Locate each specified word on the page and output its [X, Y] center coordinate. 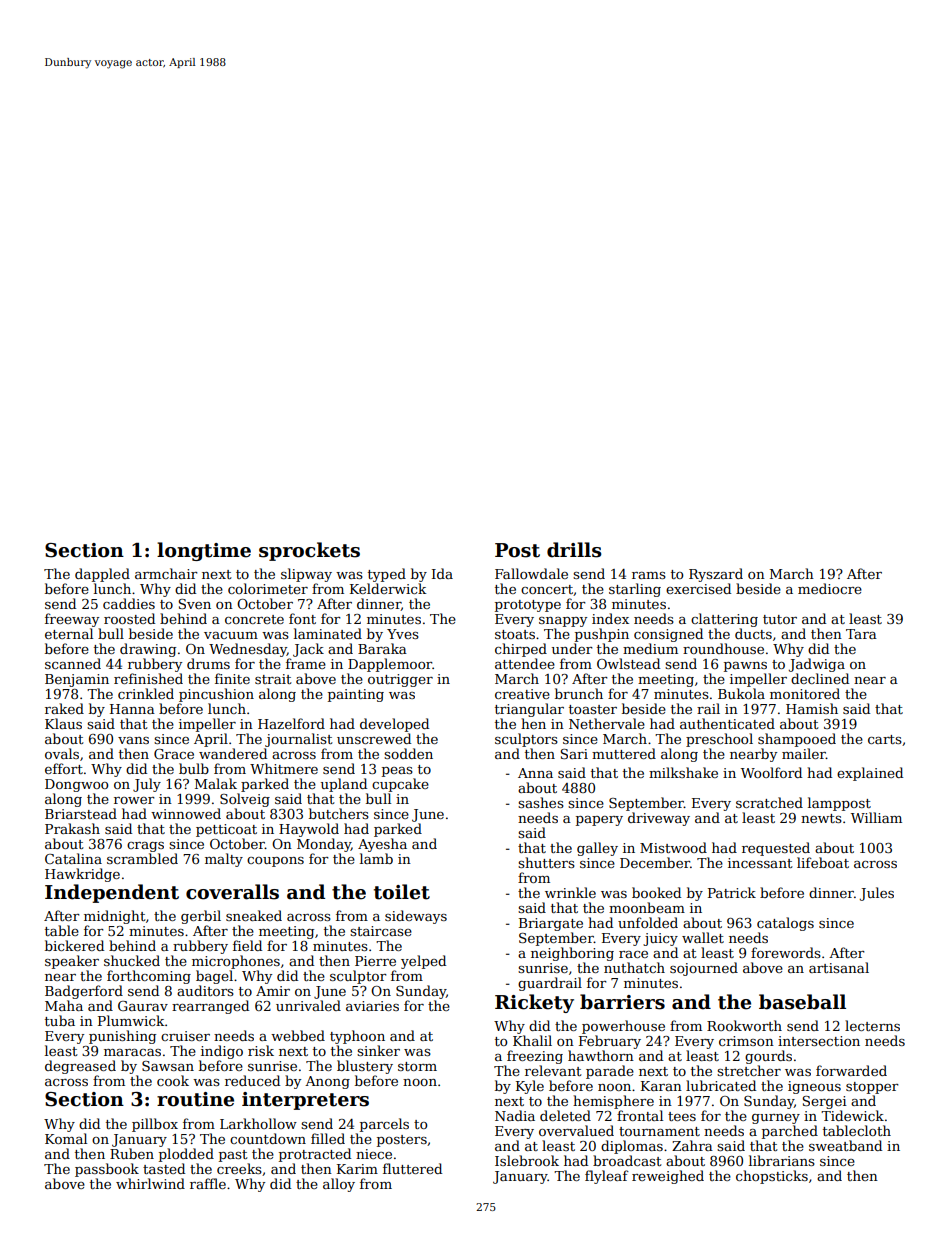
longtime [204, 551]
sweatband [845, 1145]
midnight [115, 917]
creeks [239, 1168]
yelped [423, 962]
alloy [339, 1185]
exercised [698, 588]
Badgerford [84, 992]
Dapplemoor [390, 665]
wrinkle [570, 892]
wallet [703, 937]
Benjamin [77, 680]
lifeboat [823, 862]
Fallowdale [531, 573]
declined [820, 678]
